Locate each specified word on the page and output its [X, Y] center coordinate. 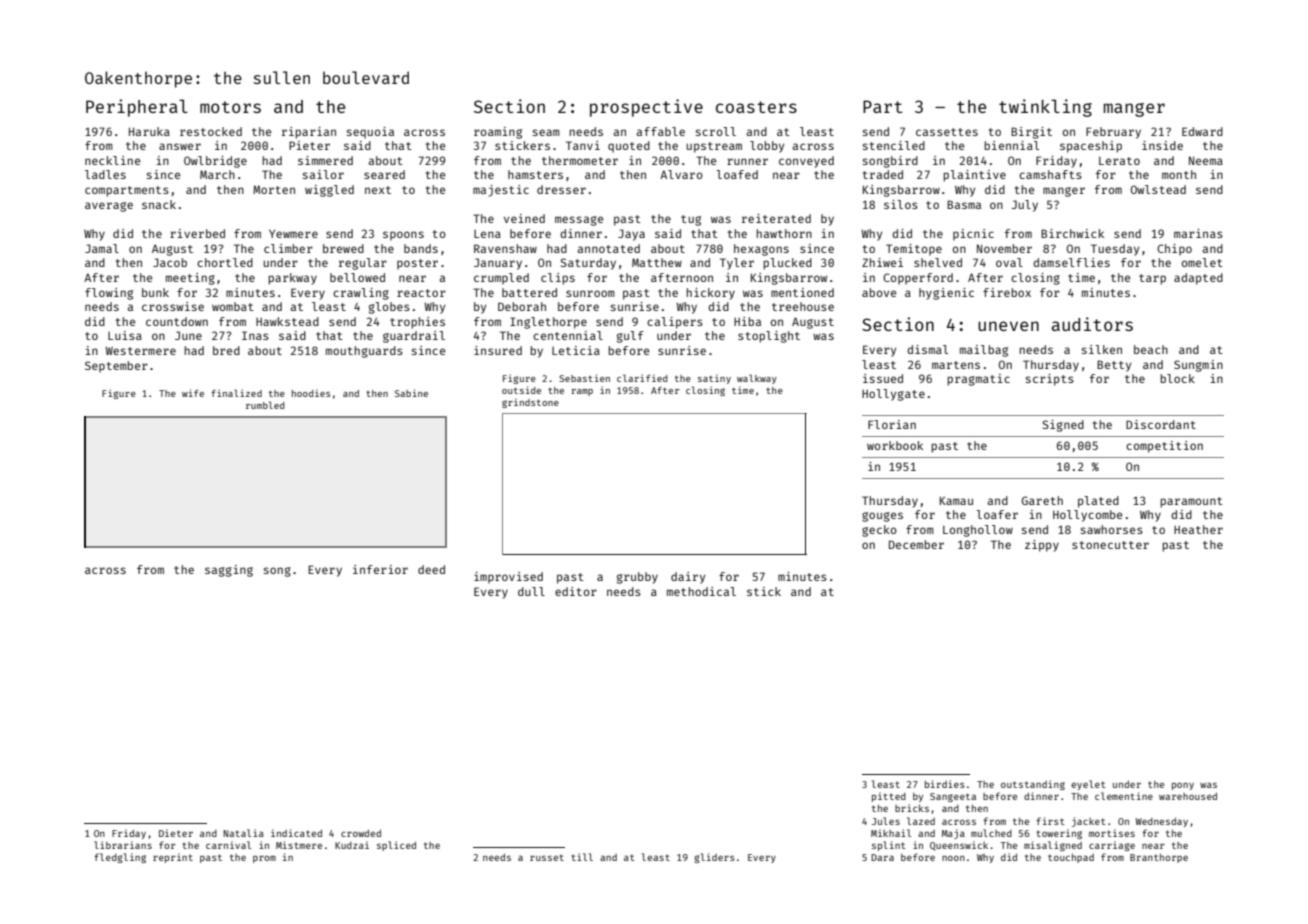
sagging [229, 571]
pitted [889, 797]
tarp [1152, 279]
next [378, 190]
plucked [788, 264]
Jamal [102, 248]
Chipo [1174, 250]
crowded [361, 833]
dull [531, 591]
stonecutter [1110, 545]
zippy [1042, 546]
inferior [380, 569]
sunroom [590, 293]
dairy [688, 578]
